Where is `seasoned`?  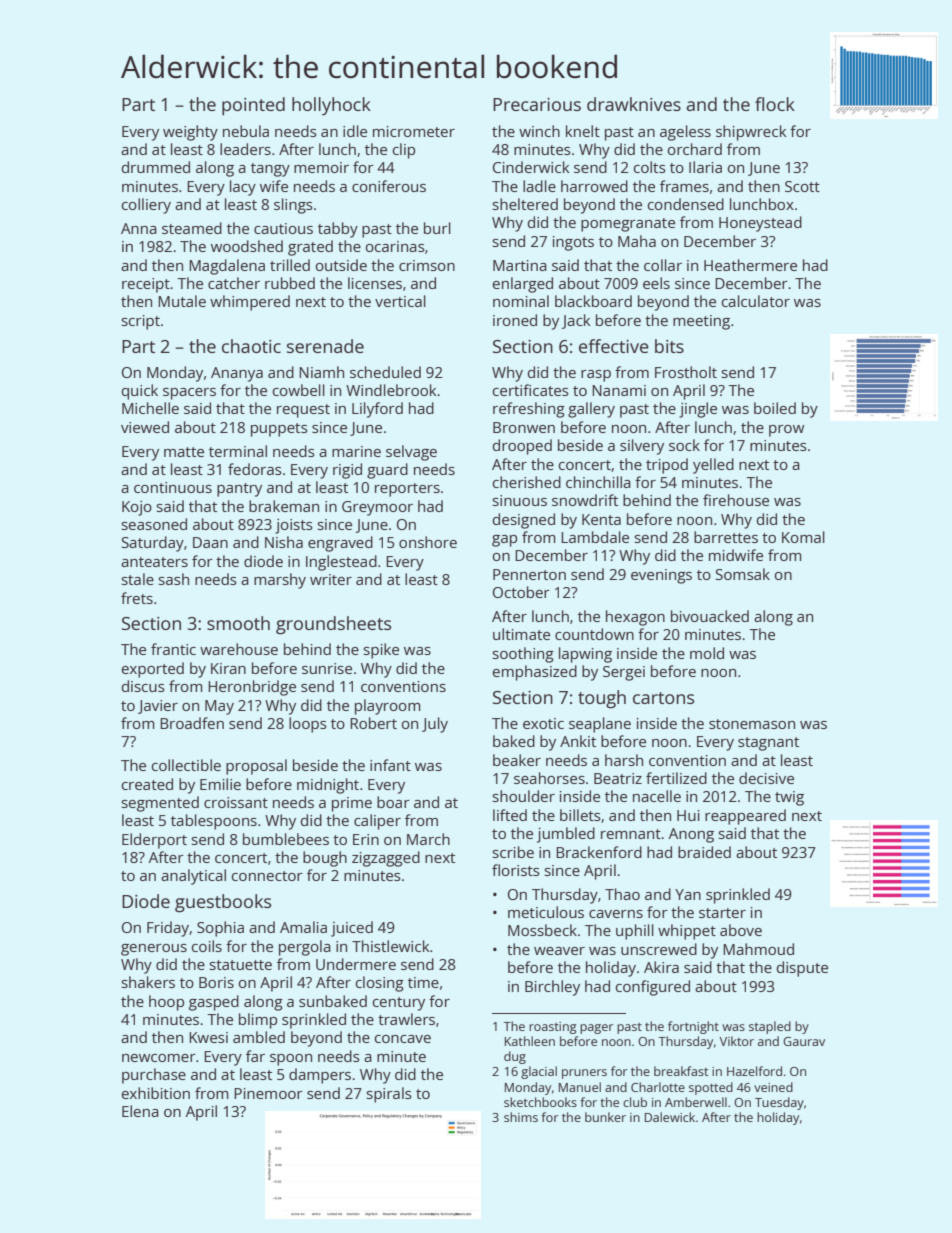
seasoned is located at coordinates (154, 524).
